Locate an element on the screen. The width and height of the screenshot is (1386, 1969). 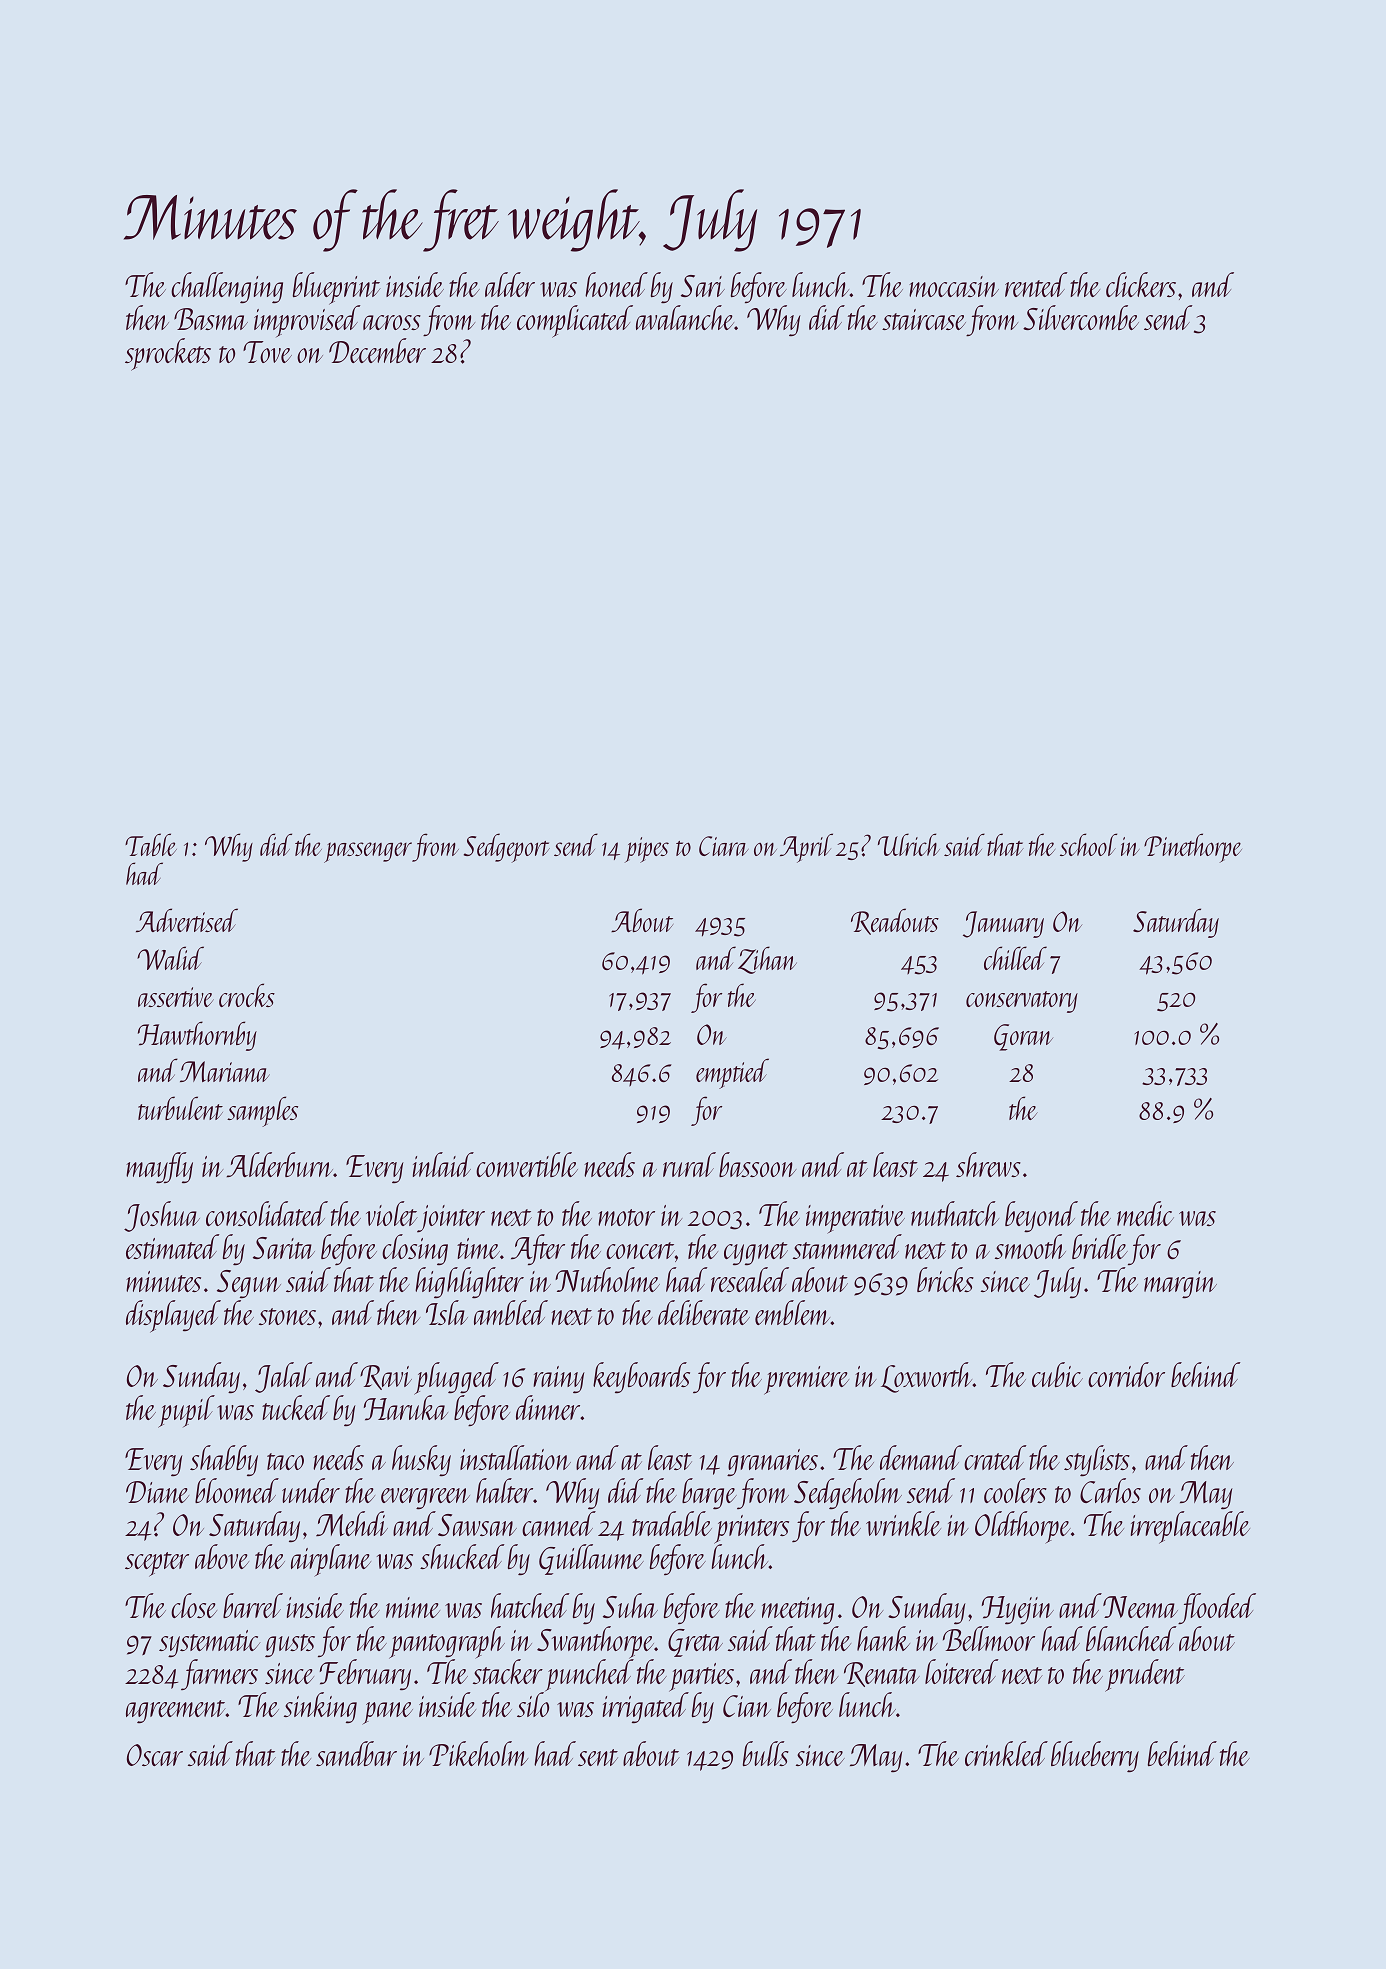
pipes is located at coordinates (647, 850).
